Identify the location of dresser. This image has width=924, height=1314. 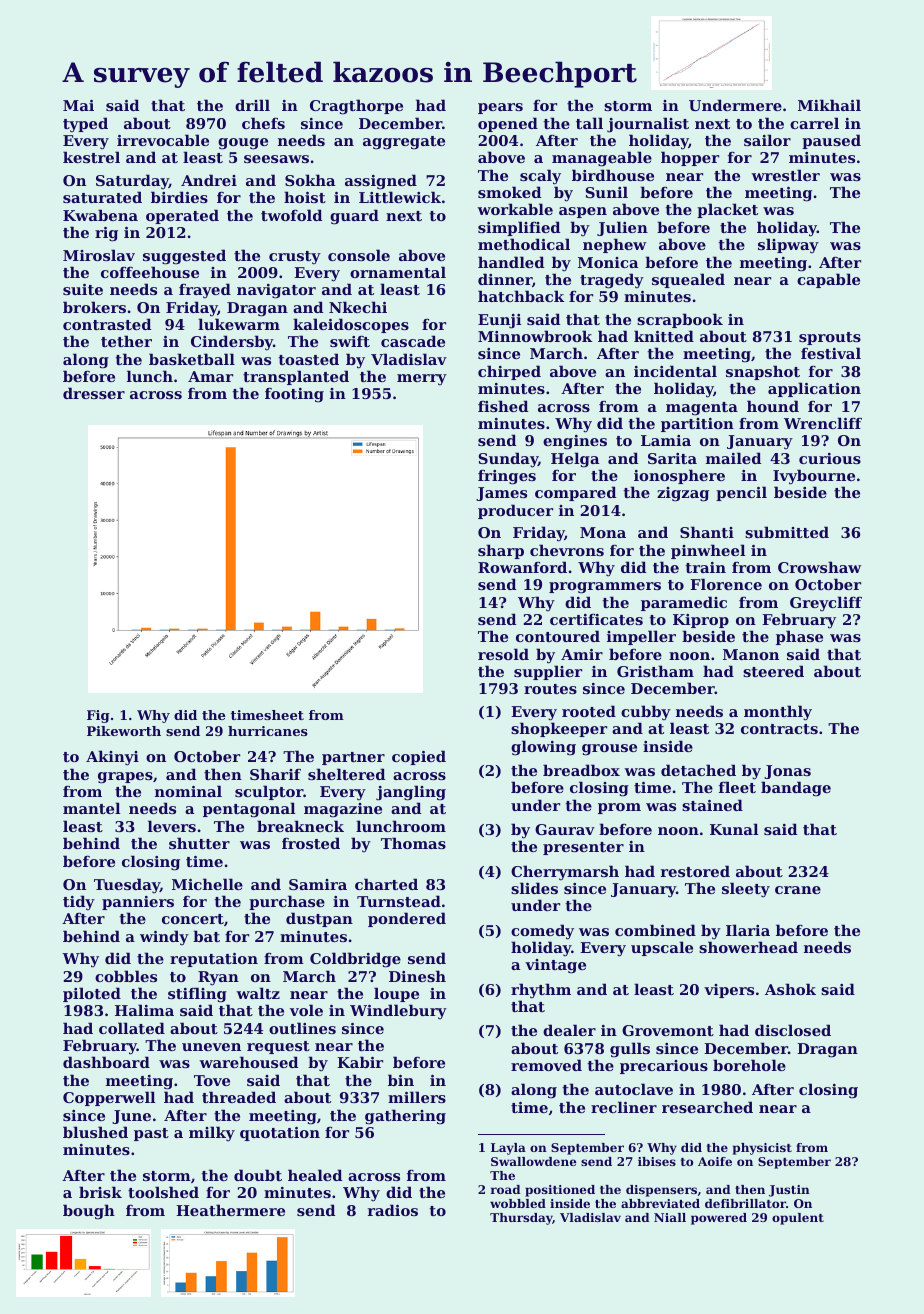
(94, 393).
